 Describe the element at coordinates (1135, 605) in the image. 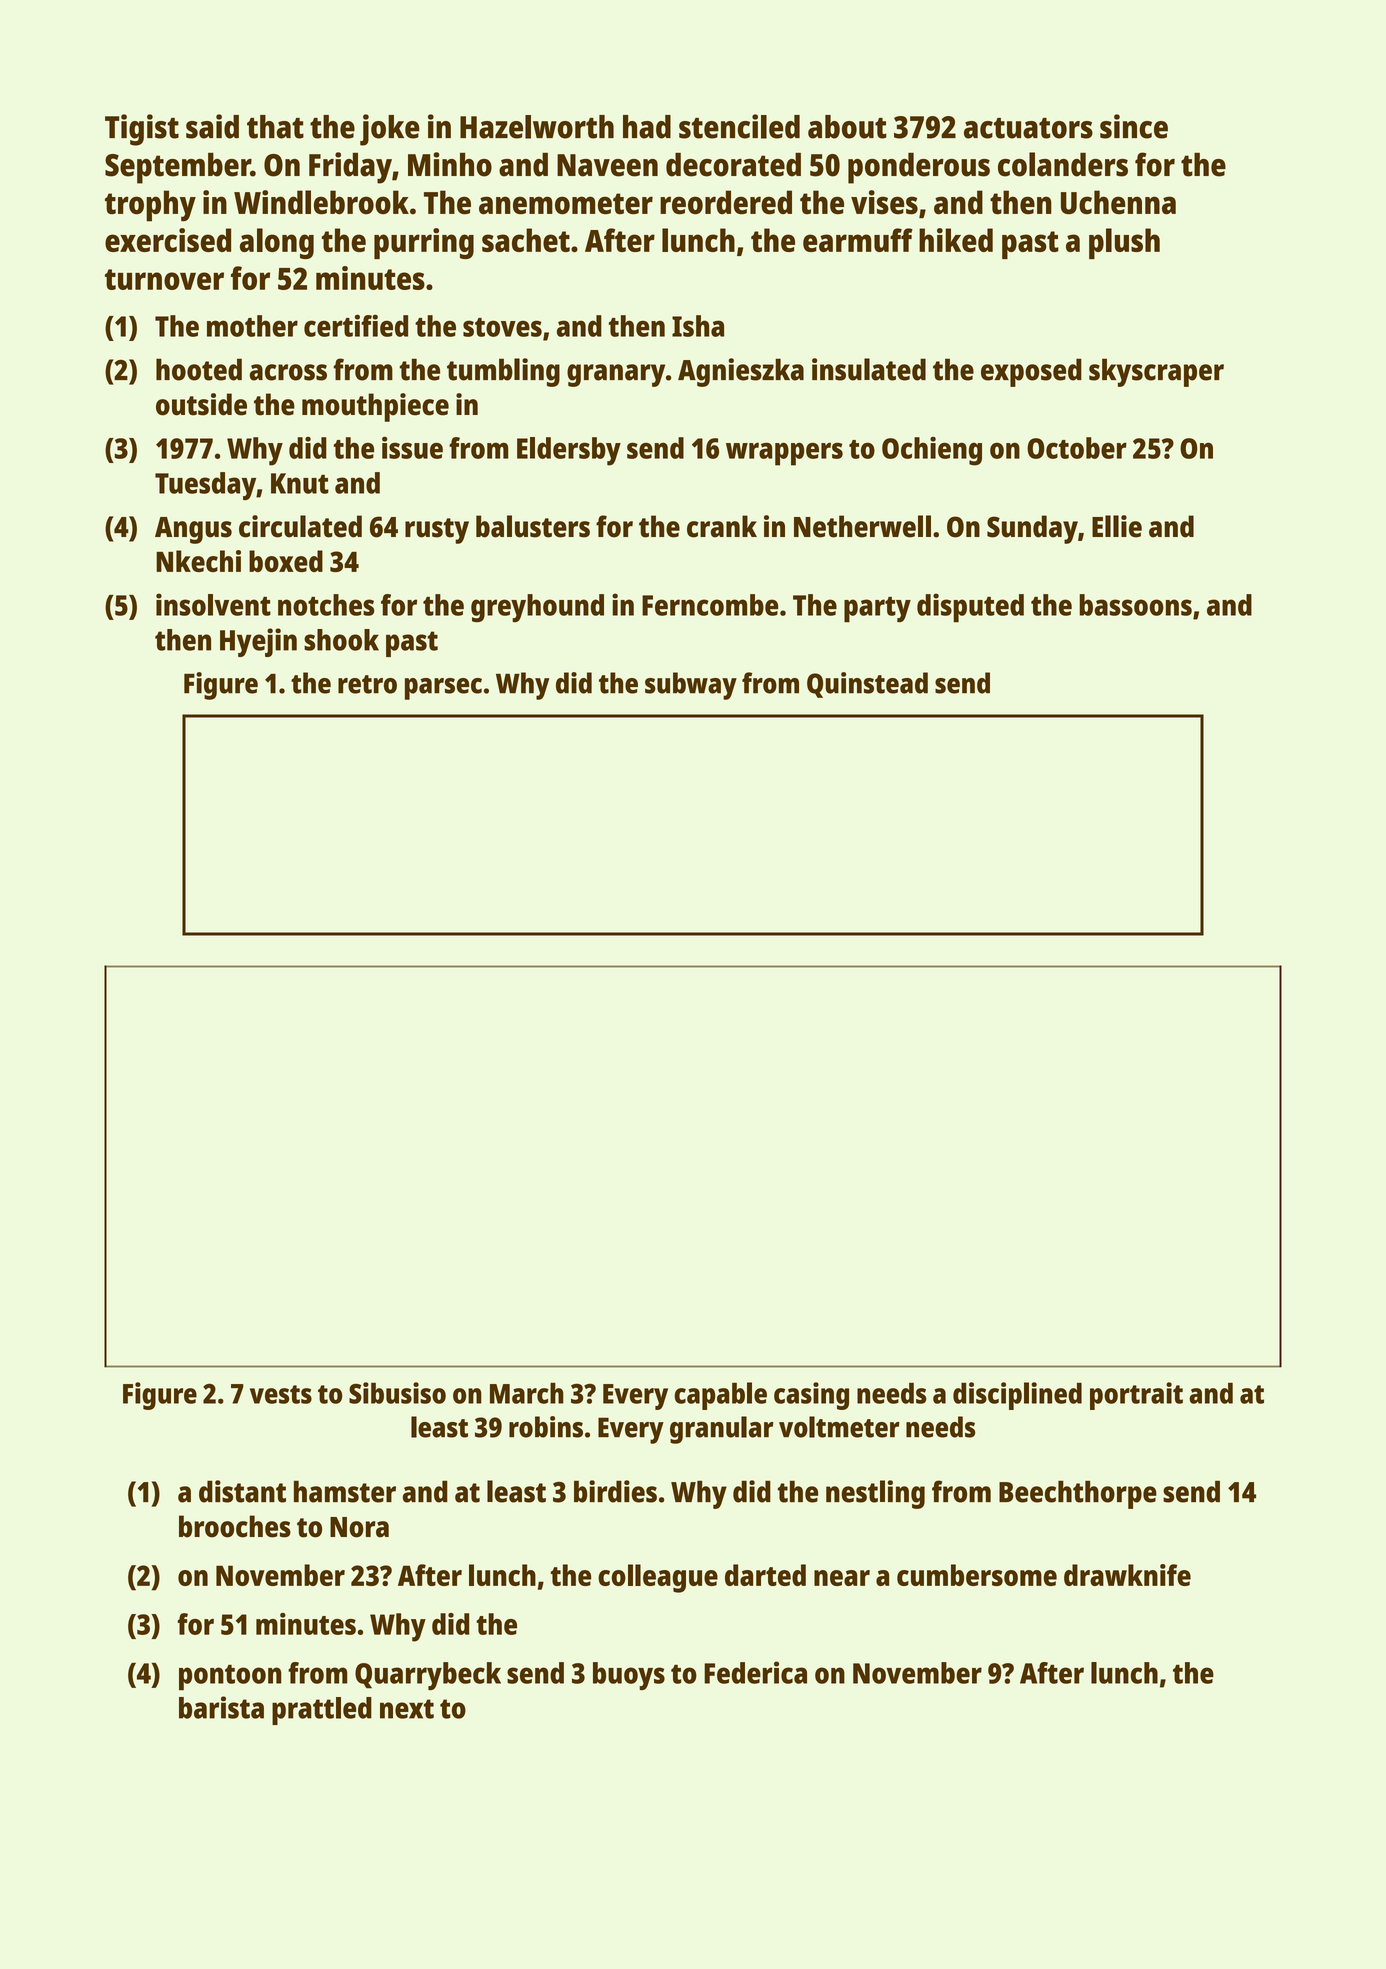

I see `bassoons` at that location.
